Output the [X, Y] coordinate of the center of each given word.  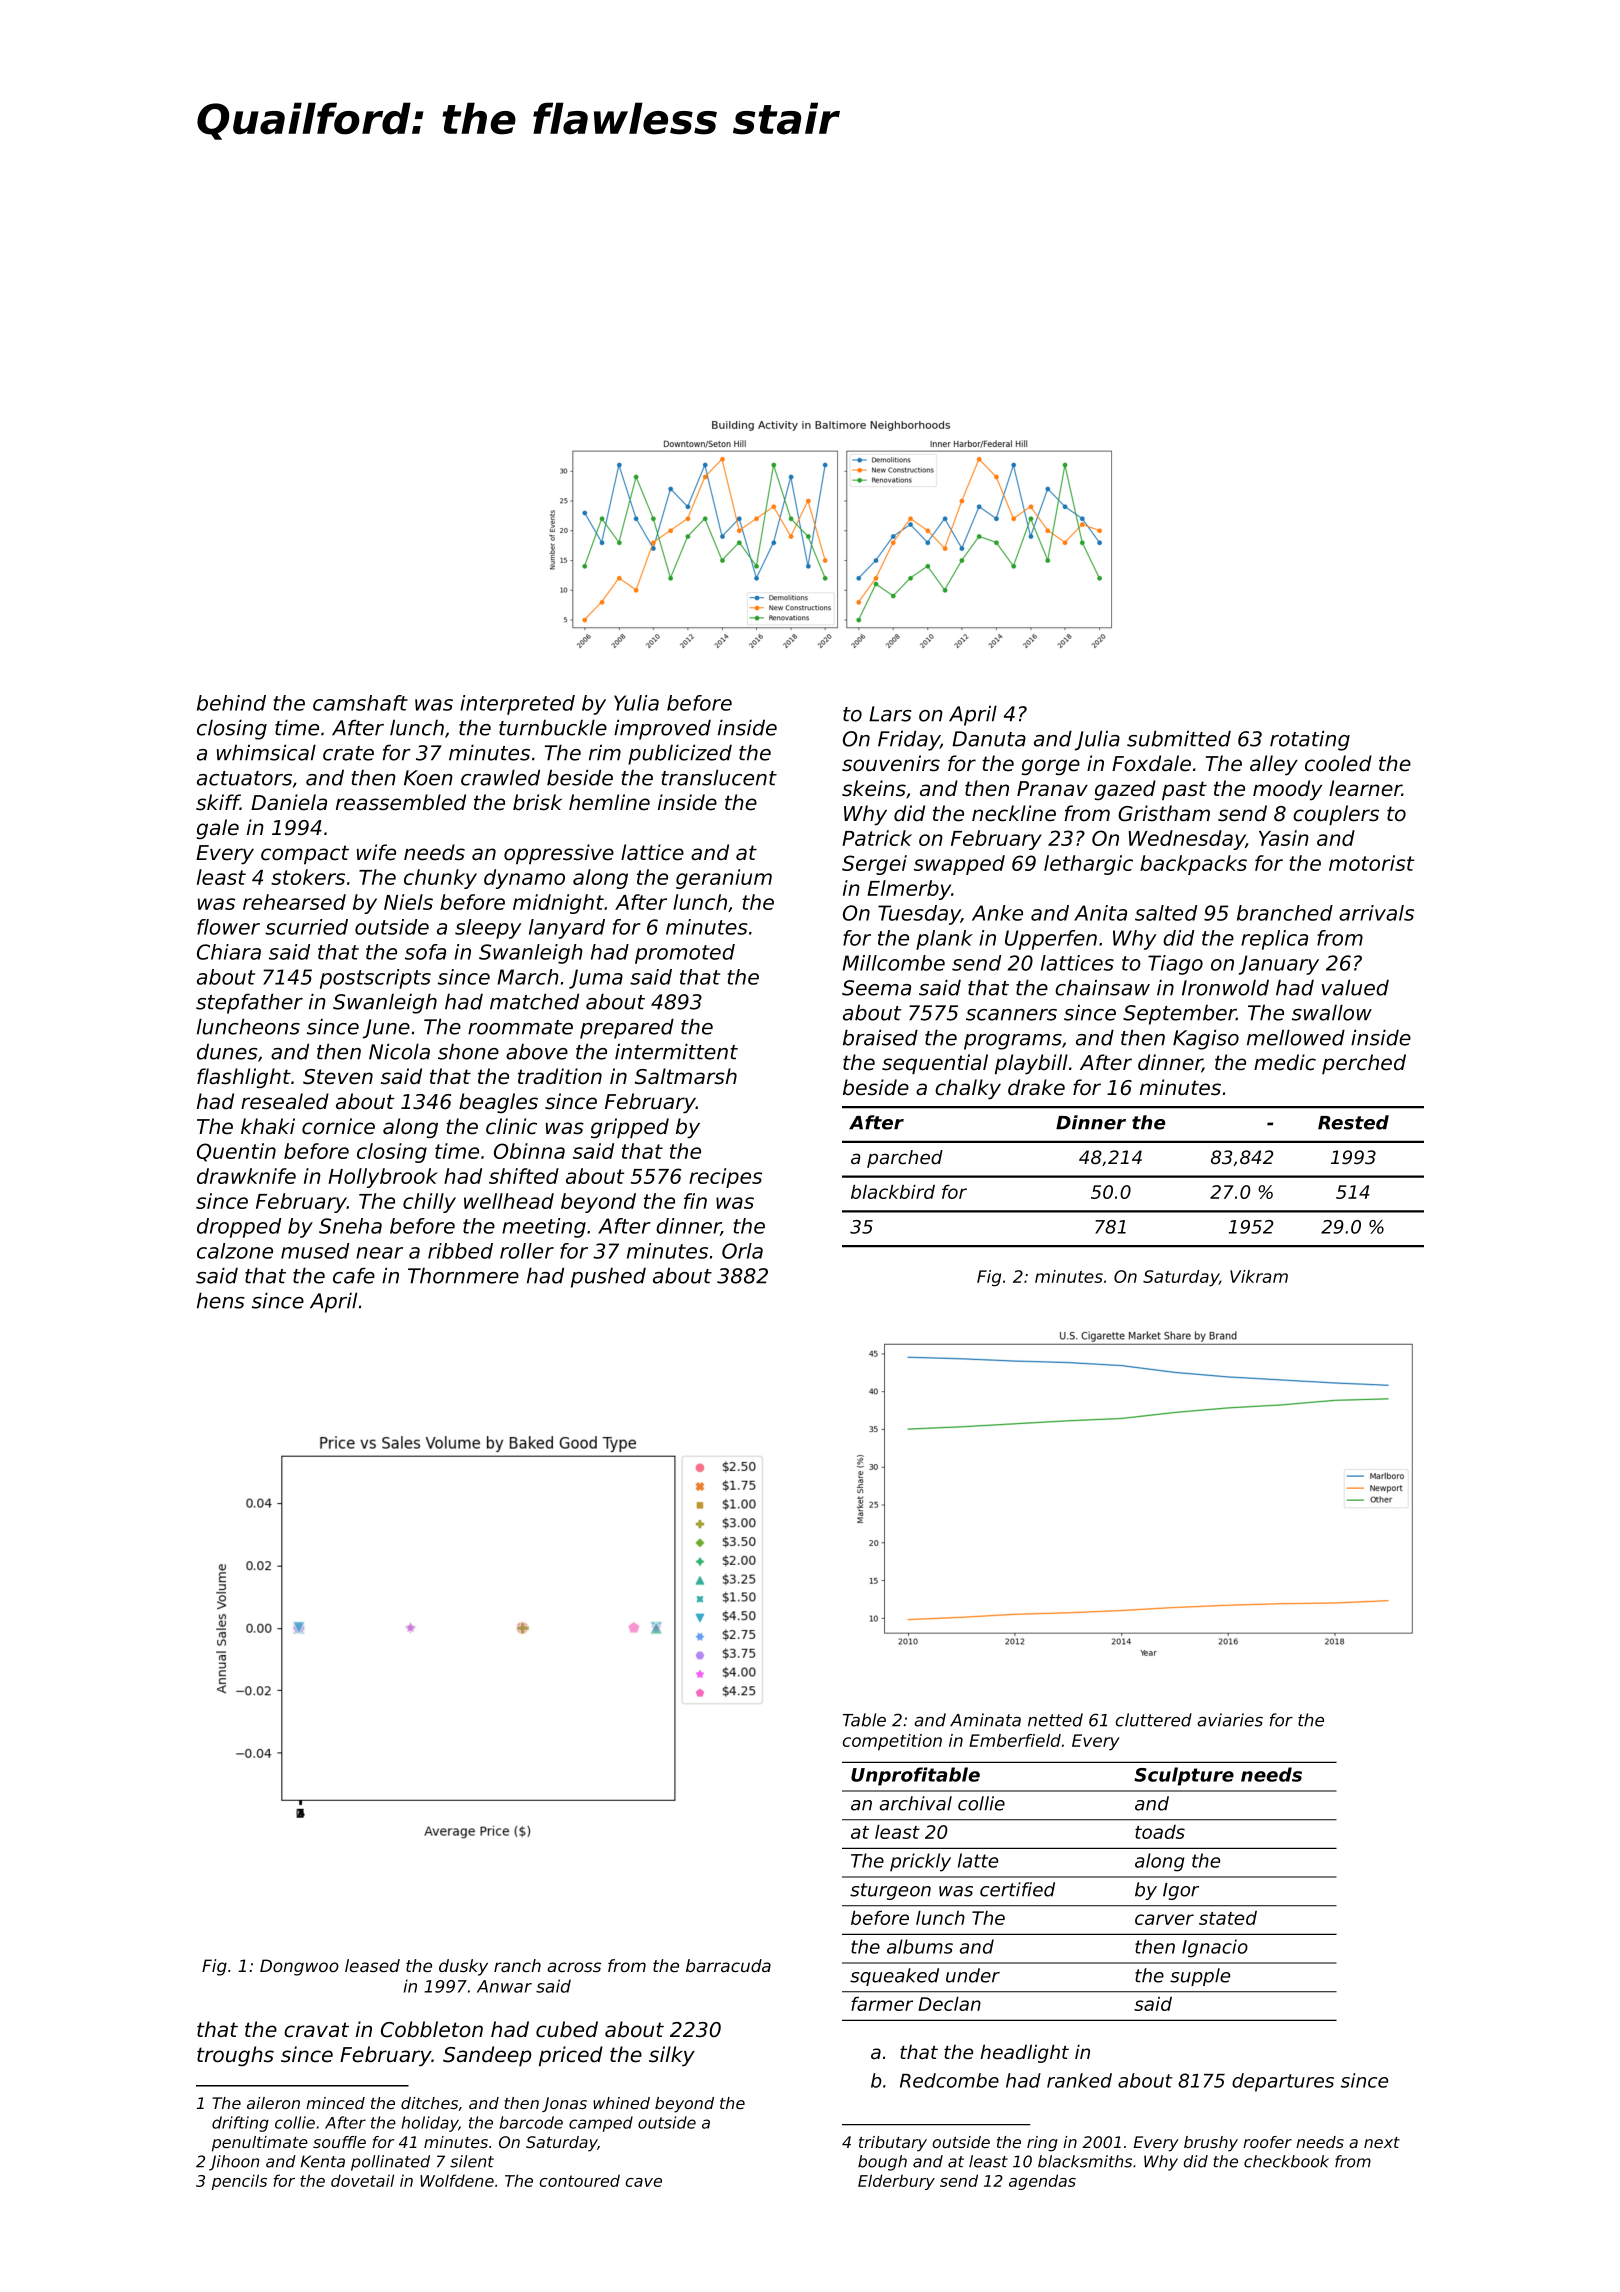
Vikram [1259, 1276]
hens [221, 1300]
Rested [1353, 1122]
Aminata [985, 1720]
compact [305, 855]
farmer [882, 2004]
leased [372, 1965]
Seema [876, 988]
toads [1160, 1832]
